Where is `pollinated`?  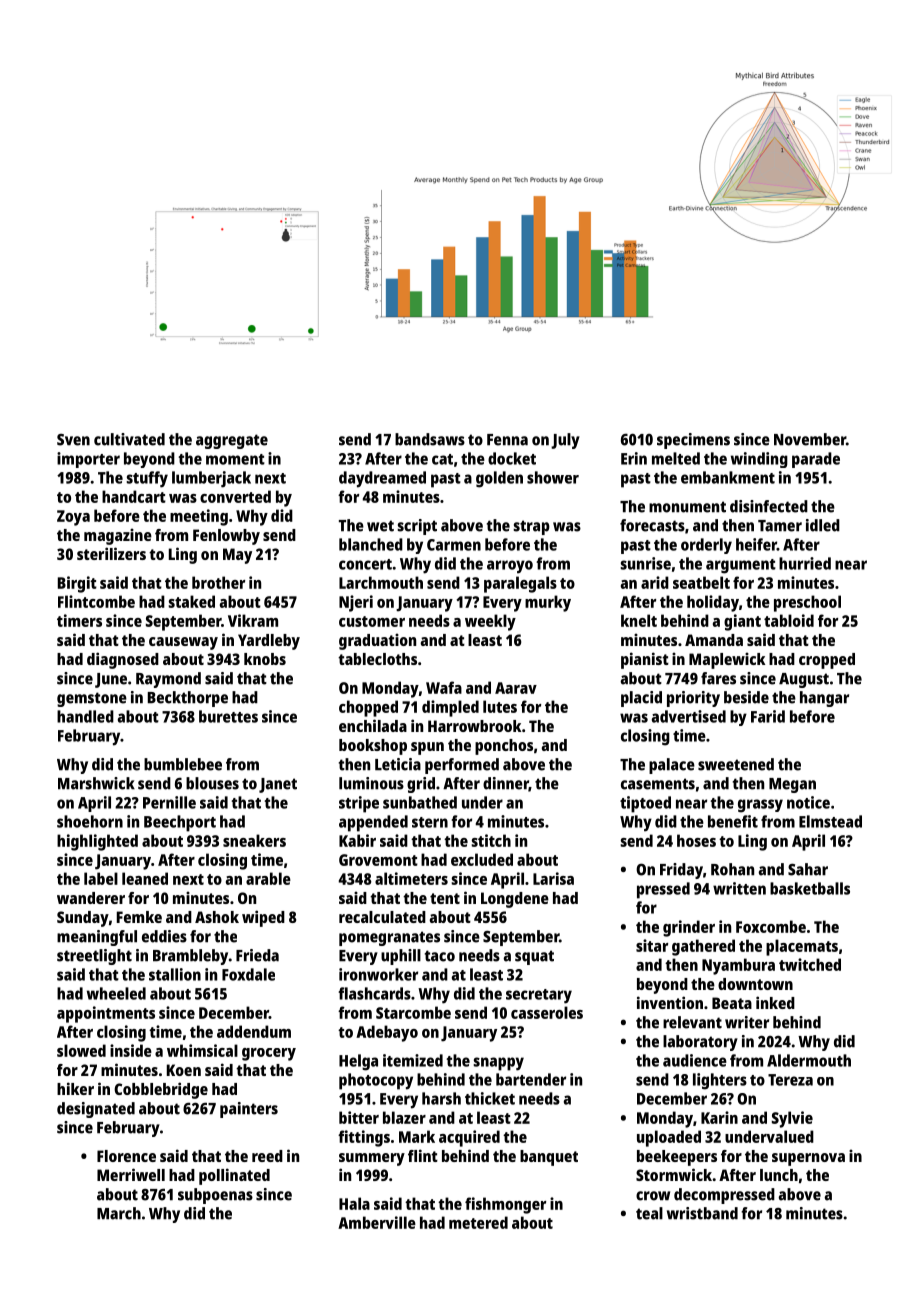
pollinated is located at coordinates (234, 1176).
